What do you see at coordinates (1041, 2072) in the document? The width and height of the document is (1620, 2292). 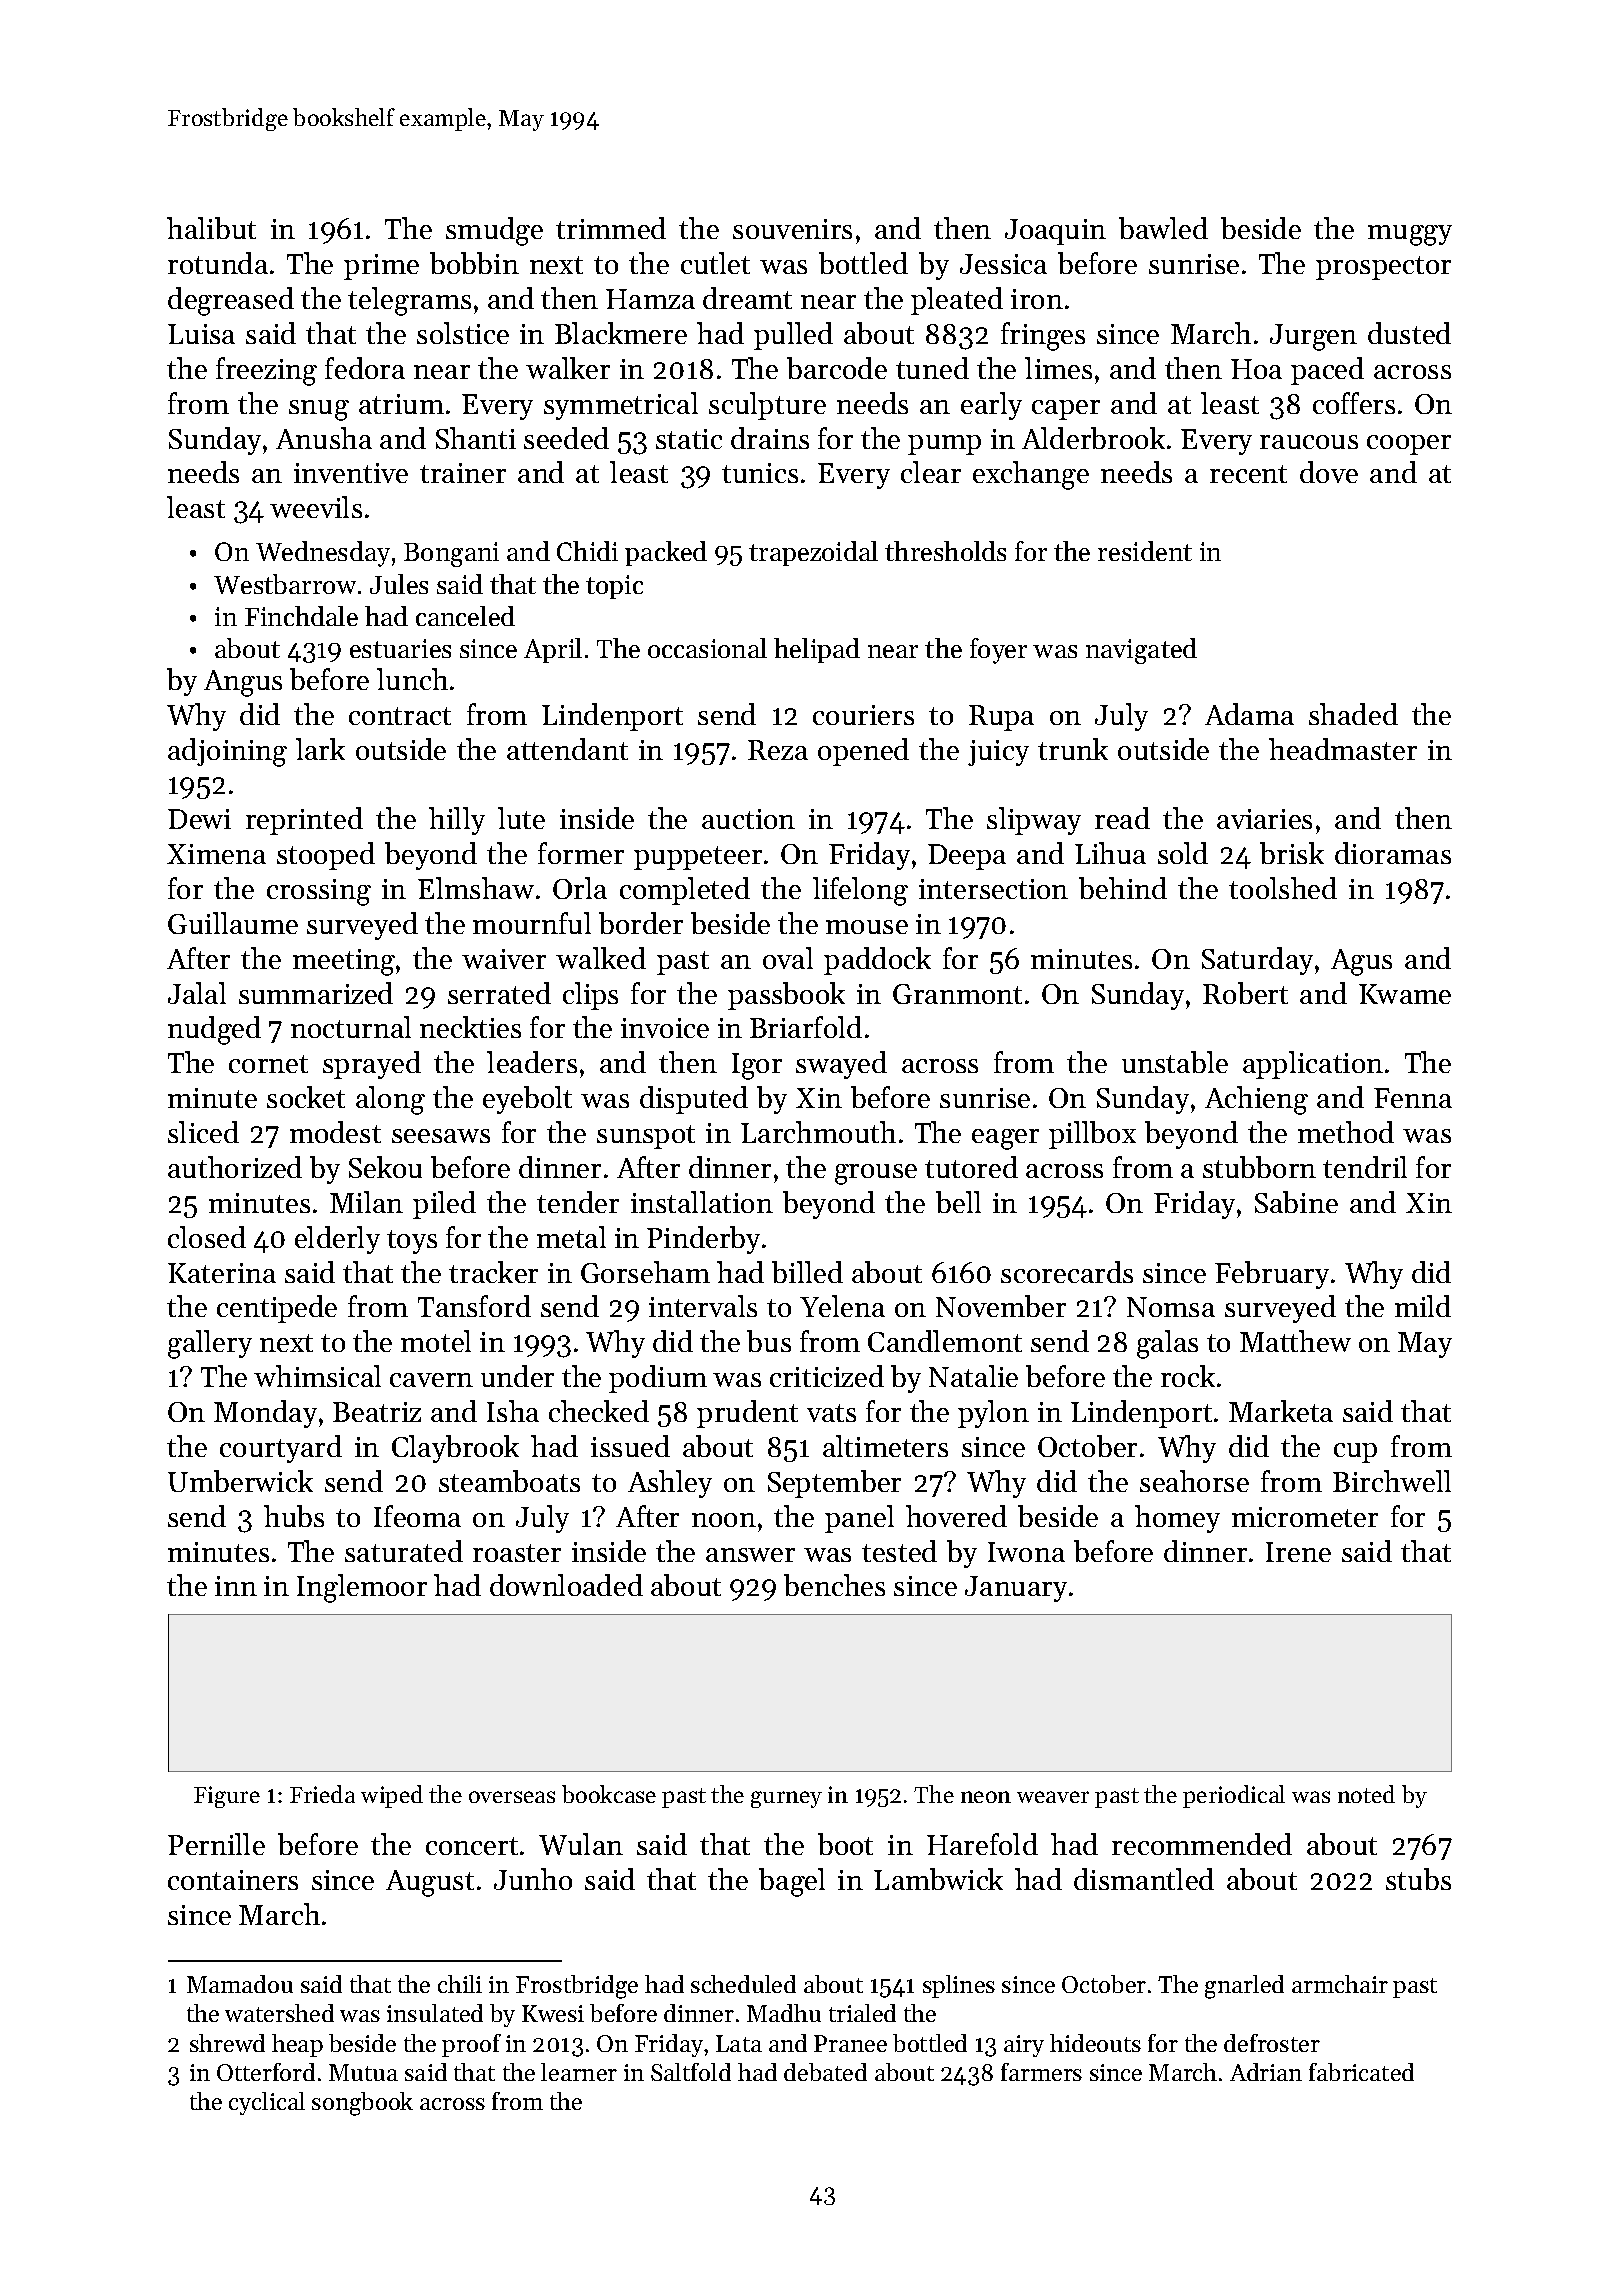 I see `farmers` at bounding box center [1041, 2072].
